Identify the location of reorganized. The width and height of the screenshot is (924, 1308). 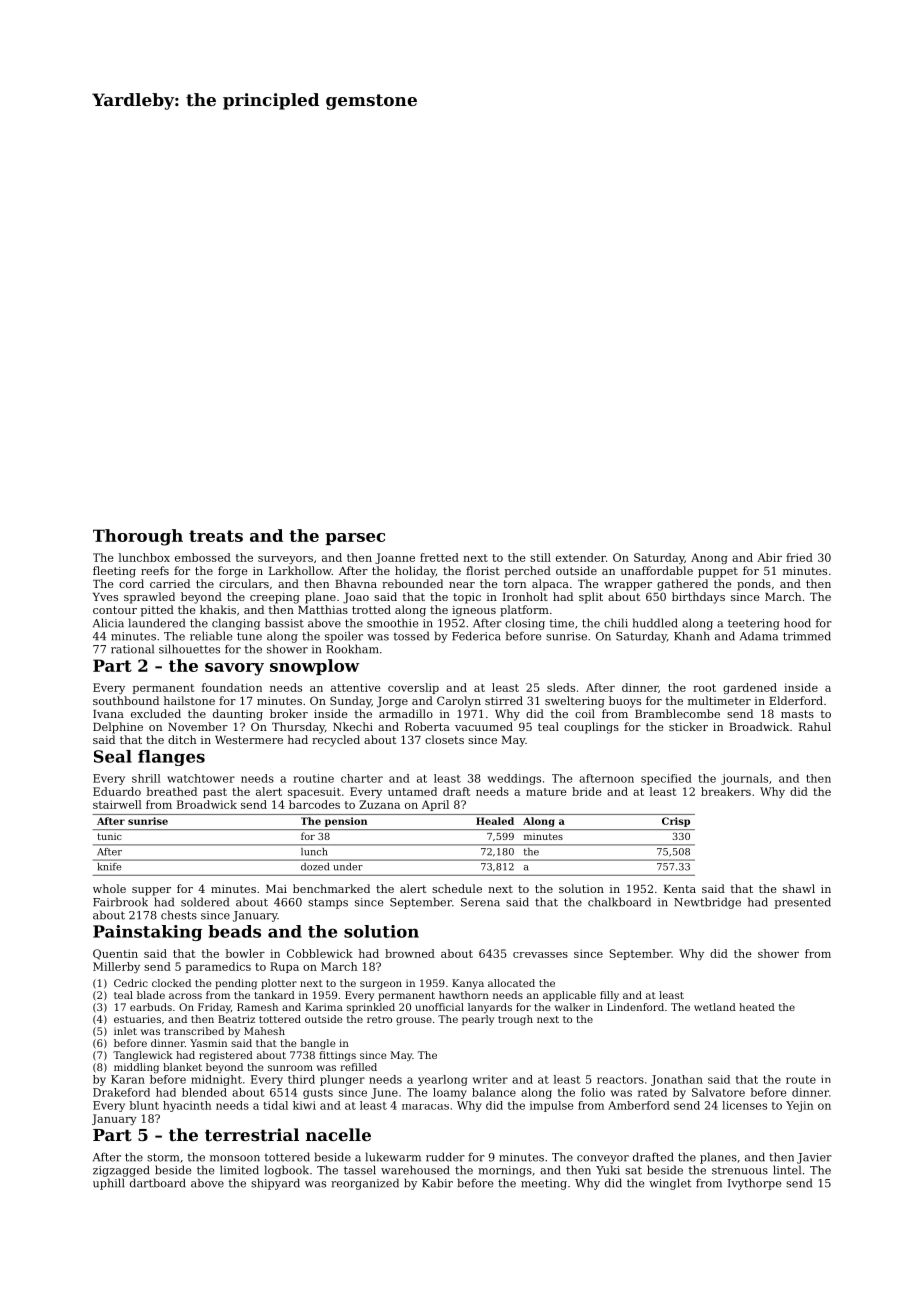
(365, 1184).
